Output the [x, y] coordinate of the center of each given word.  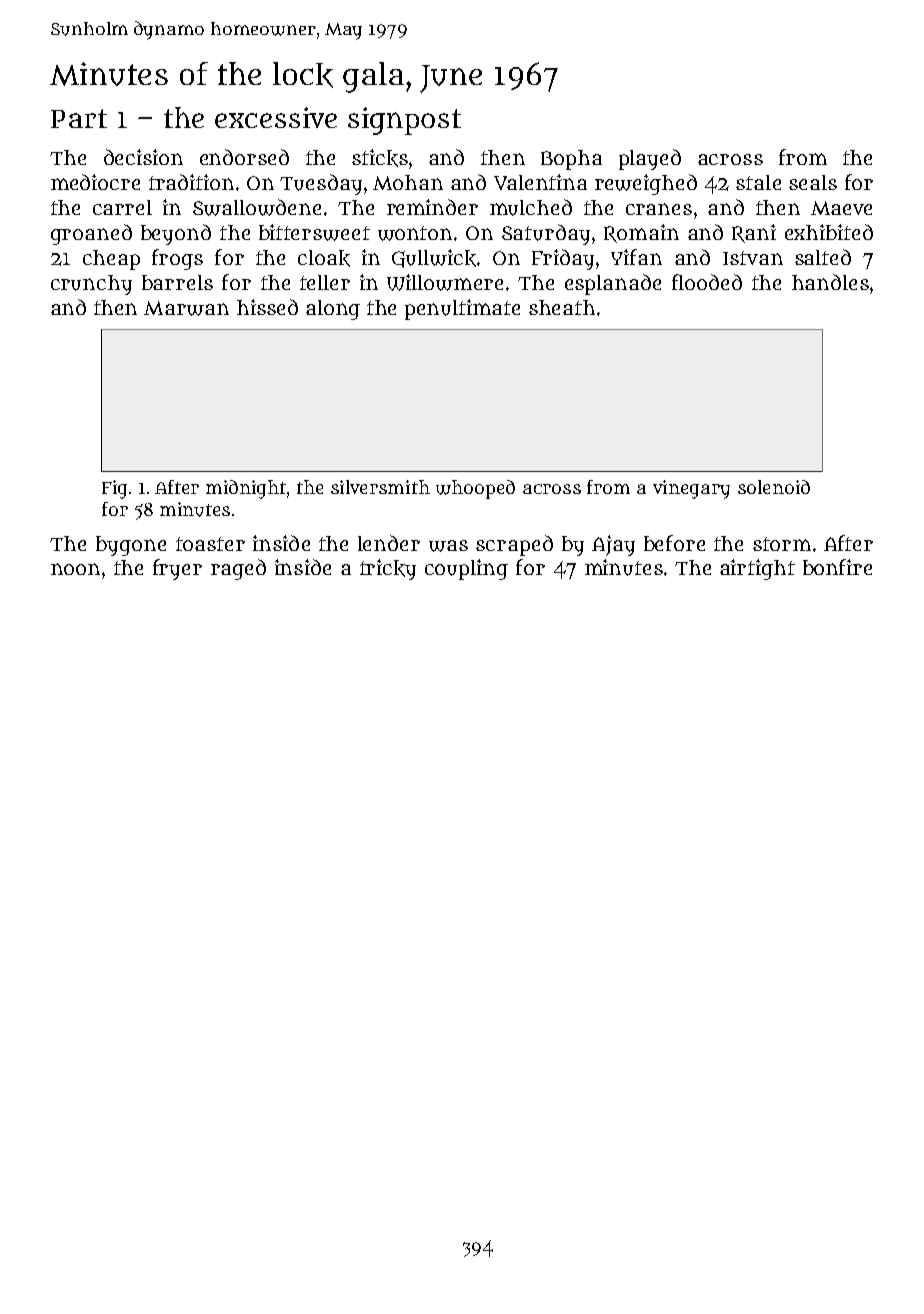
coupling [466, 569]
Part [79, 118]
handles [830, 282]
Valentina [540, 182]
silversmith [380, 487]
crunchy [91, 285]
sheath [562, 307]
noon [75, 569]
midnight [246, 489]
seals [813, 182]
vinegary [691, 489]
